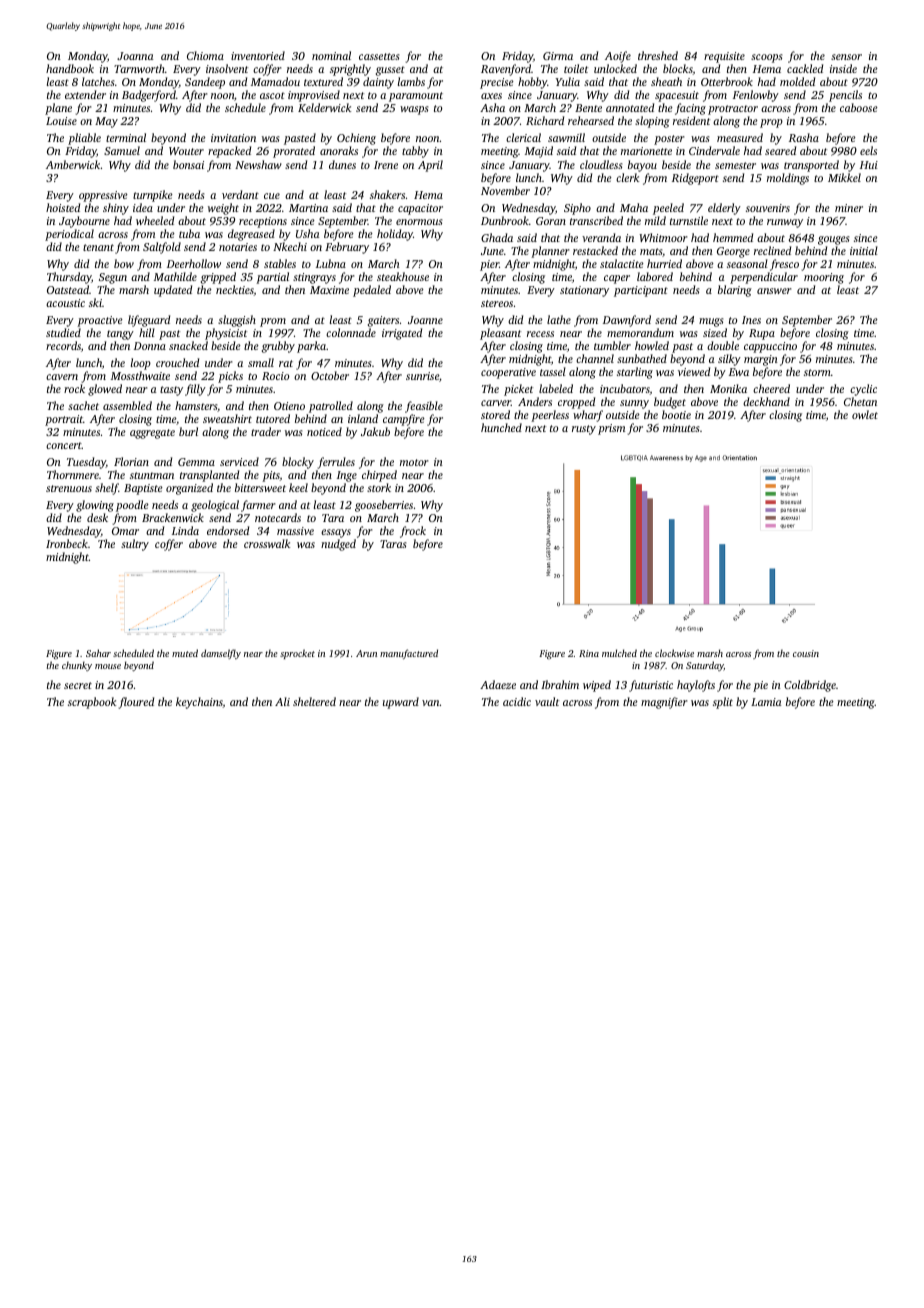 This screenshot has height=1308, width=924. What do you see at coordinates (691, 120) in the screenshot?
I see `resident` at bounding box center [691, 120].
